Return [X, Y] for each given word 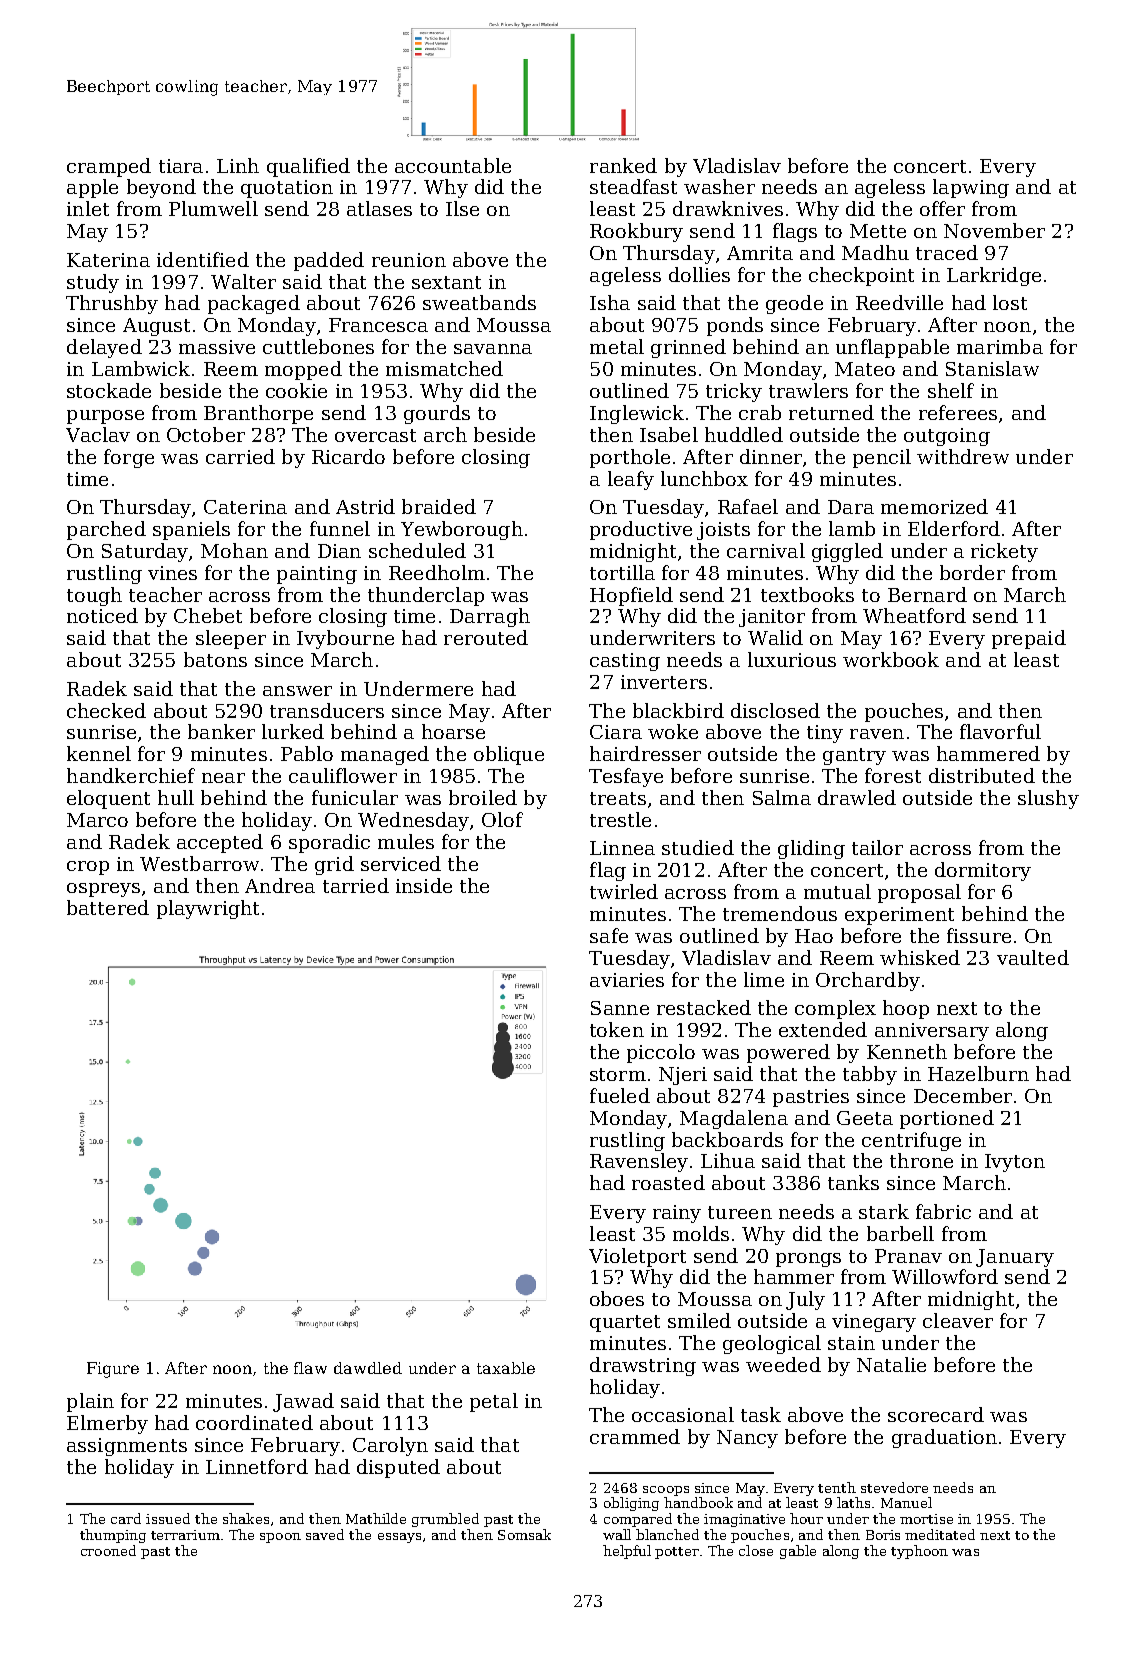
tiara [181, 166]
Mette [878, 231]
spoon [280, 1538]
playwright [208, 909]
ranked [623, 165]
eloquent [108, 799]
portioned [947, 1119]
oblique [509, 755]
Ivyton [1015, 1163]
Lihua [728, 1160]
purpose [105, 417]
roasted [668, 1182]
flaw [310, 1368]
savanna [493, 349]
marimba [1000, 346]
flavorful [1000, 731]
